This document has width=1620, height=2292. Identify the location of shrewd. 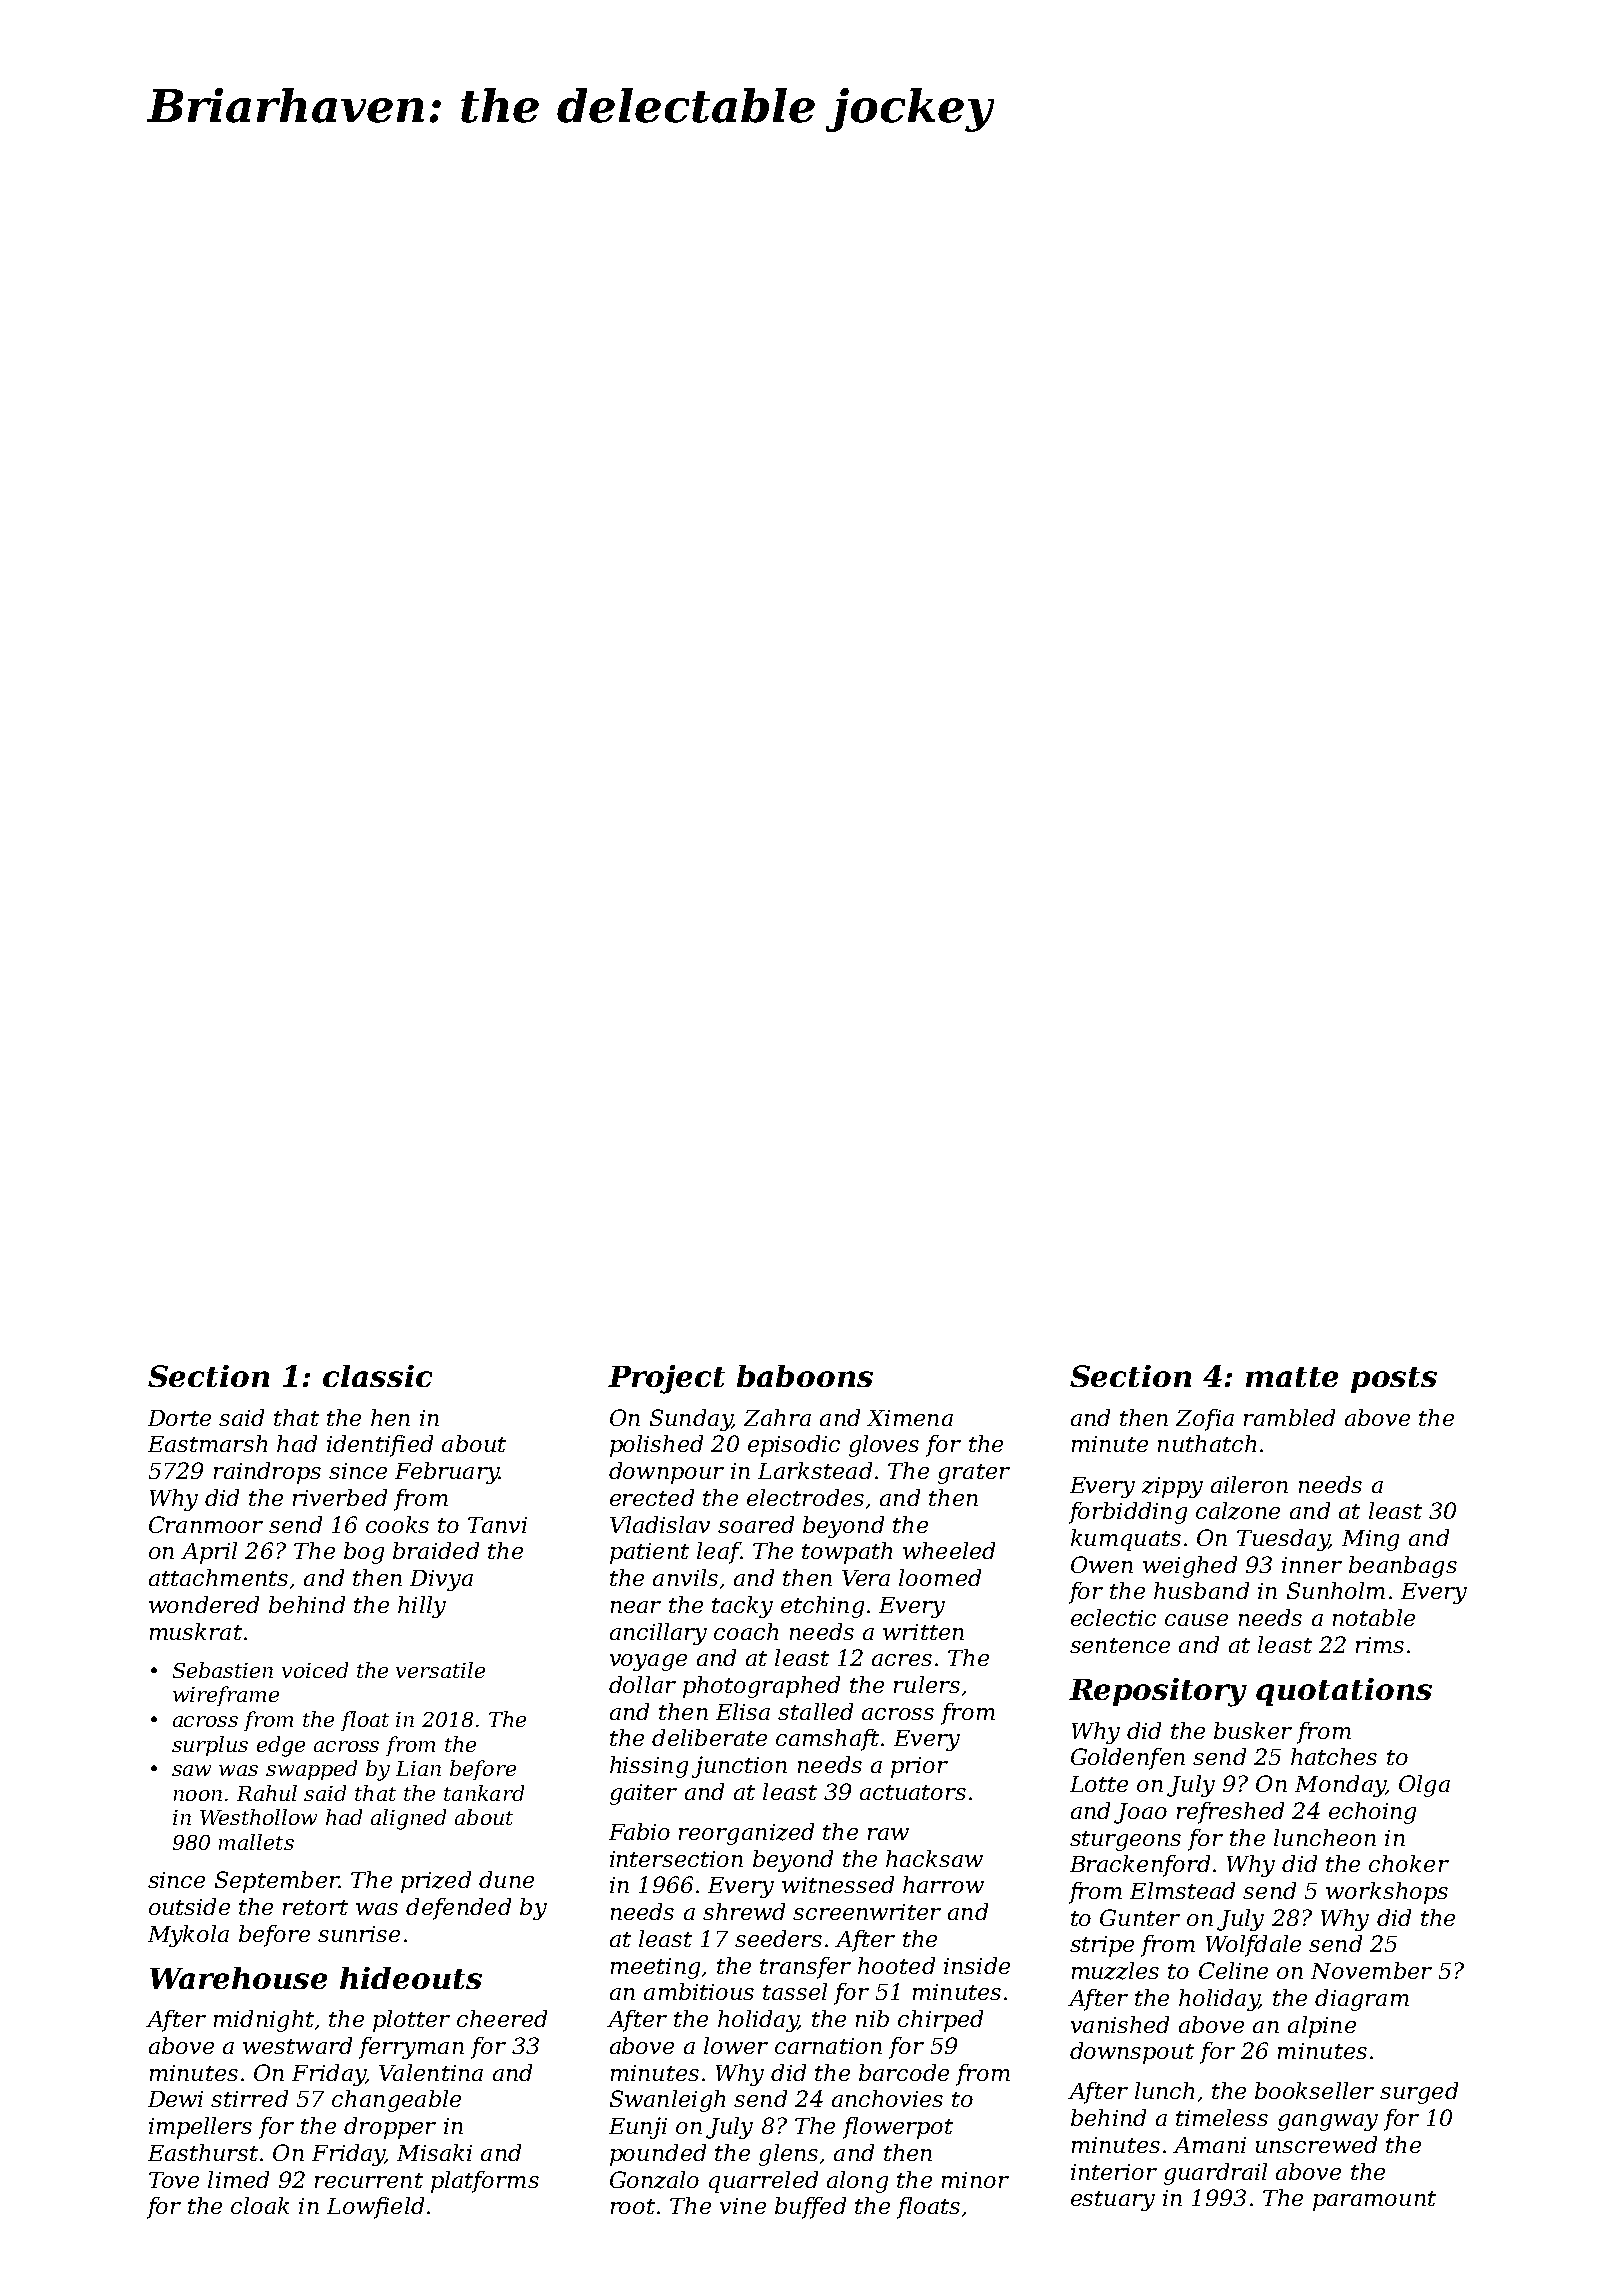
(744, 1911).
